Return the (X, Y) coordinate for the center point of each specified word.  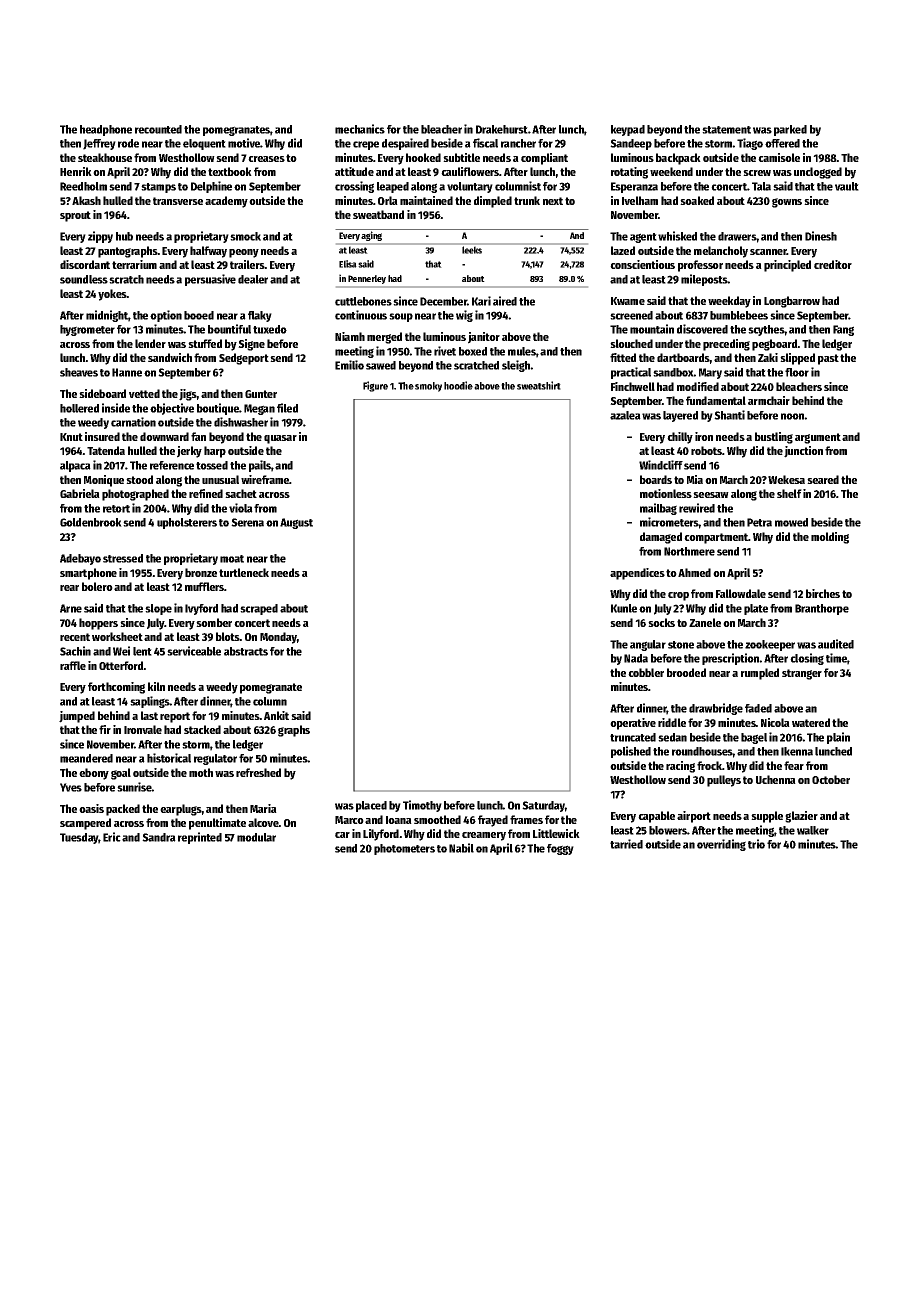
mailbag (658, 509)
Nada (636, 658)
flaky (260, 316)
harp (215, 452)
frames (526, 819)
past (828, 359)
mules (522, 351)
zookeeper (770, 645)
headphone (106, 130)
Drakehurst (502, 129)
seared (823, 479)
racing (680, 767)
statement (726, 130)
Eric (112, 837)
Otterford (121, 665)
